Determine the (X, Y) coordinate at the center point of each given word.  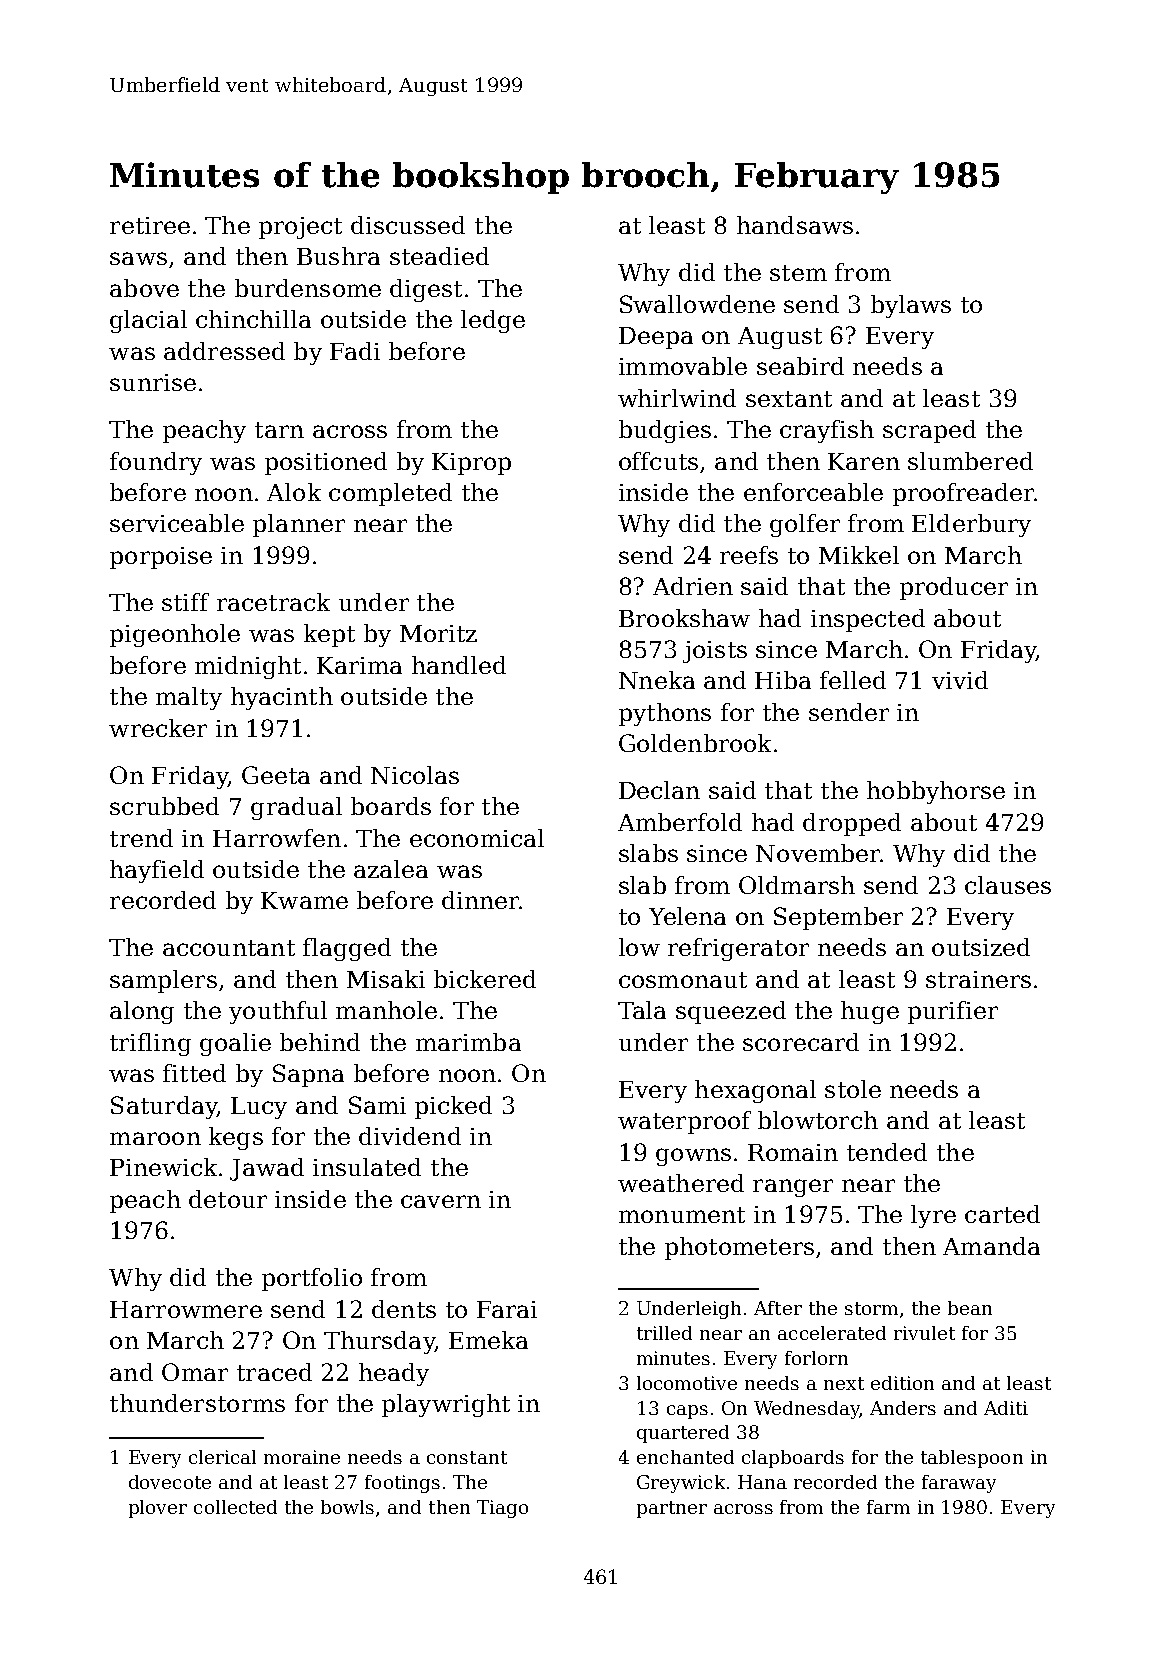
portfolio (312, 1279)
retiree (150, 225)
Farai (507, 1309)
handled (459, 665)
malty (189, 698)
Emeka (488, 1340)
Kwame (304, 900)
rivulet (924, 1333)
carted (1002, 1214)
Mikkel (859, 555)
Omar (195, 1372)
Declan (659, 790)
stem (798, 273)
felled (853, 680)
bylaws (911, 306)
